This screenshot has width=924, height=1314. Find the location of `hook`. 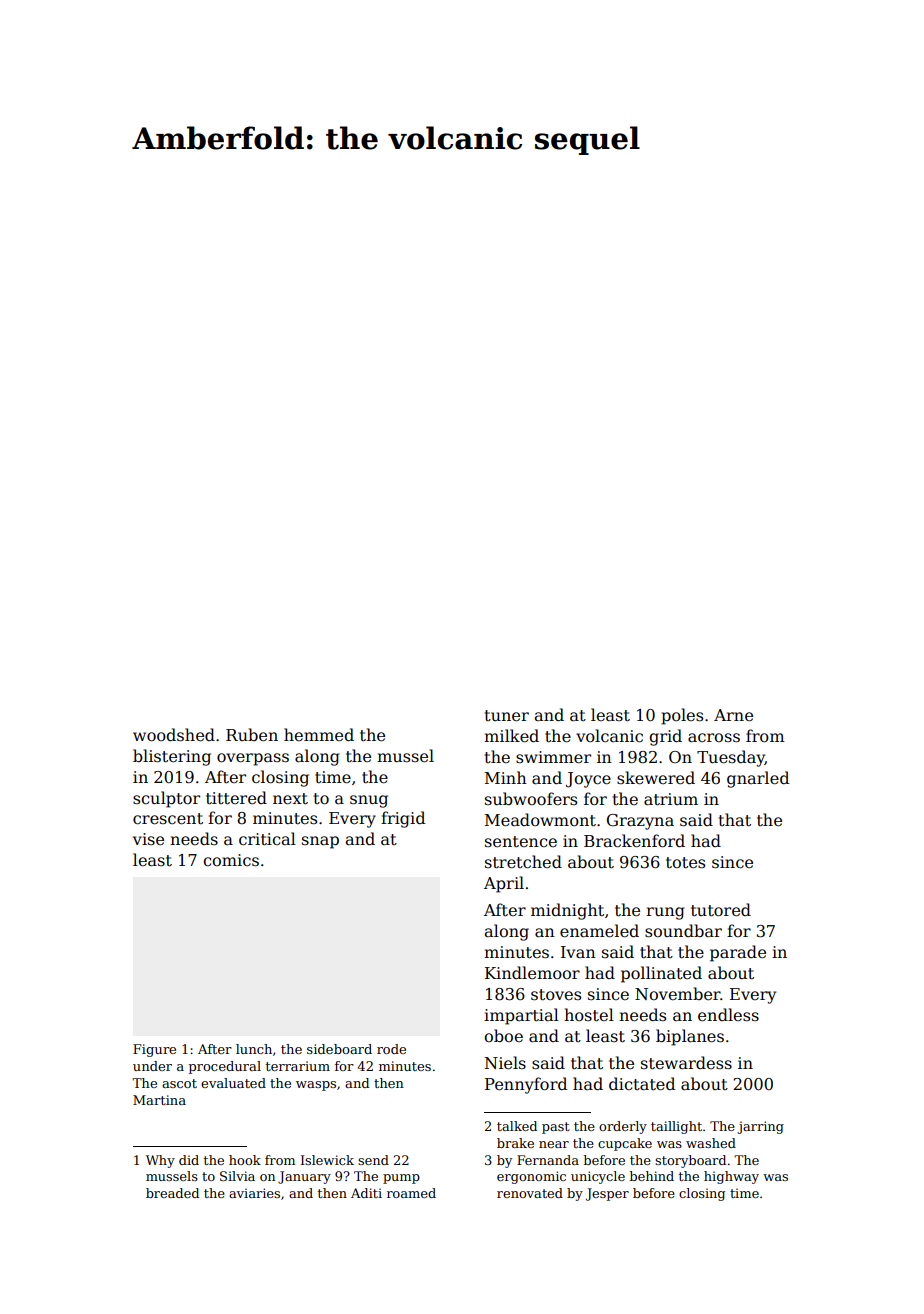

hook is located at coordinates (245, 1160).
